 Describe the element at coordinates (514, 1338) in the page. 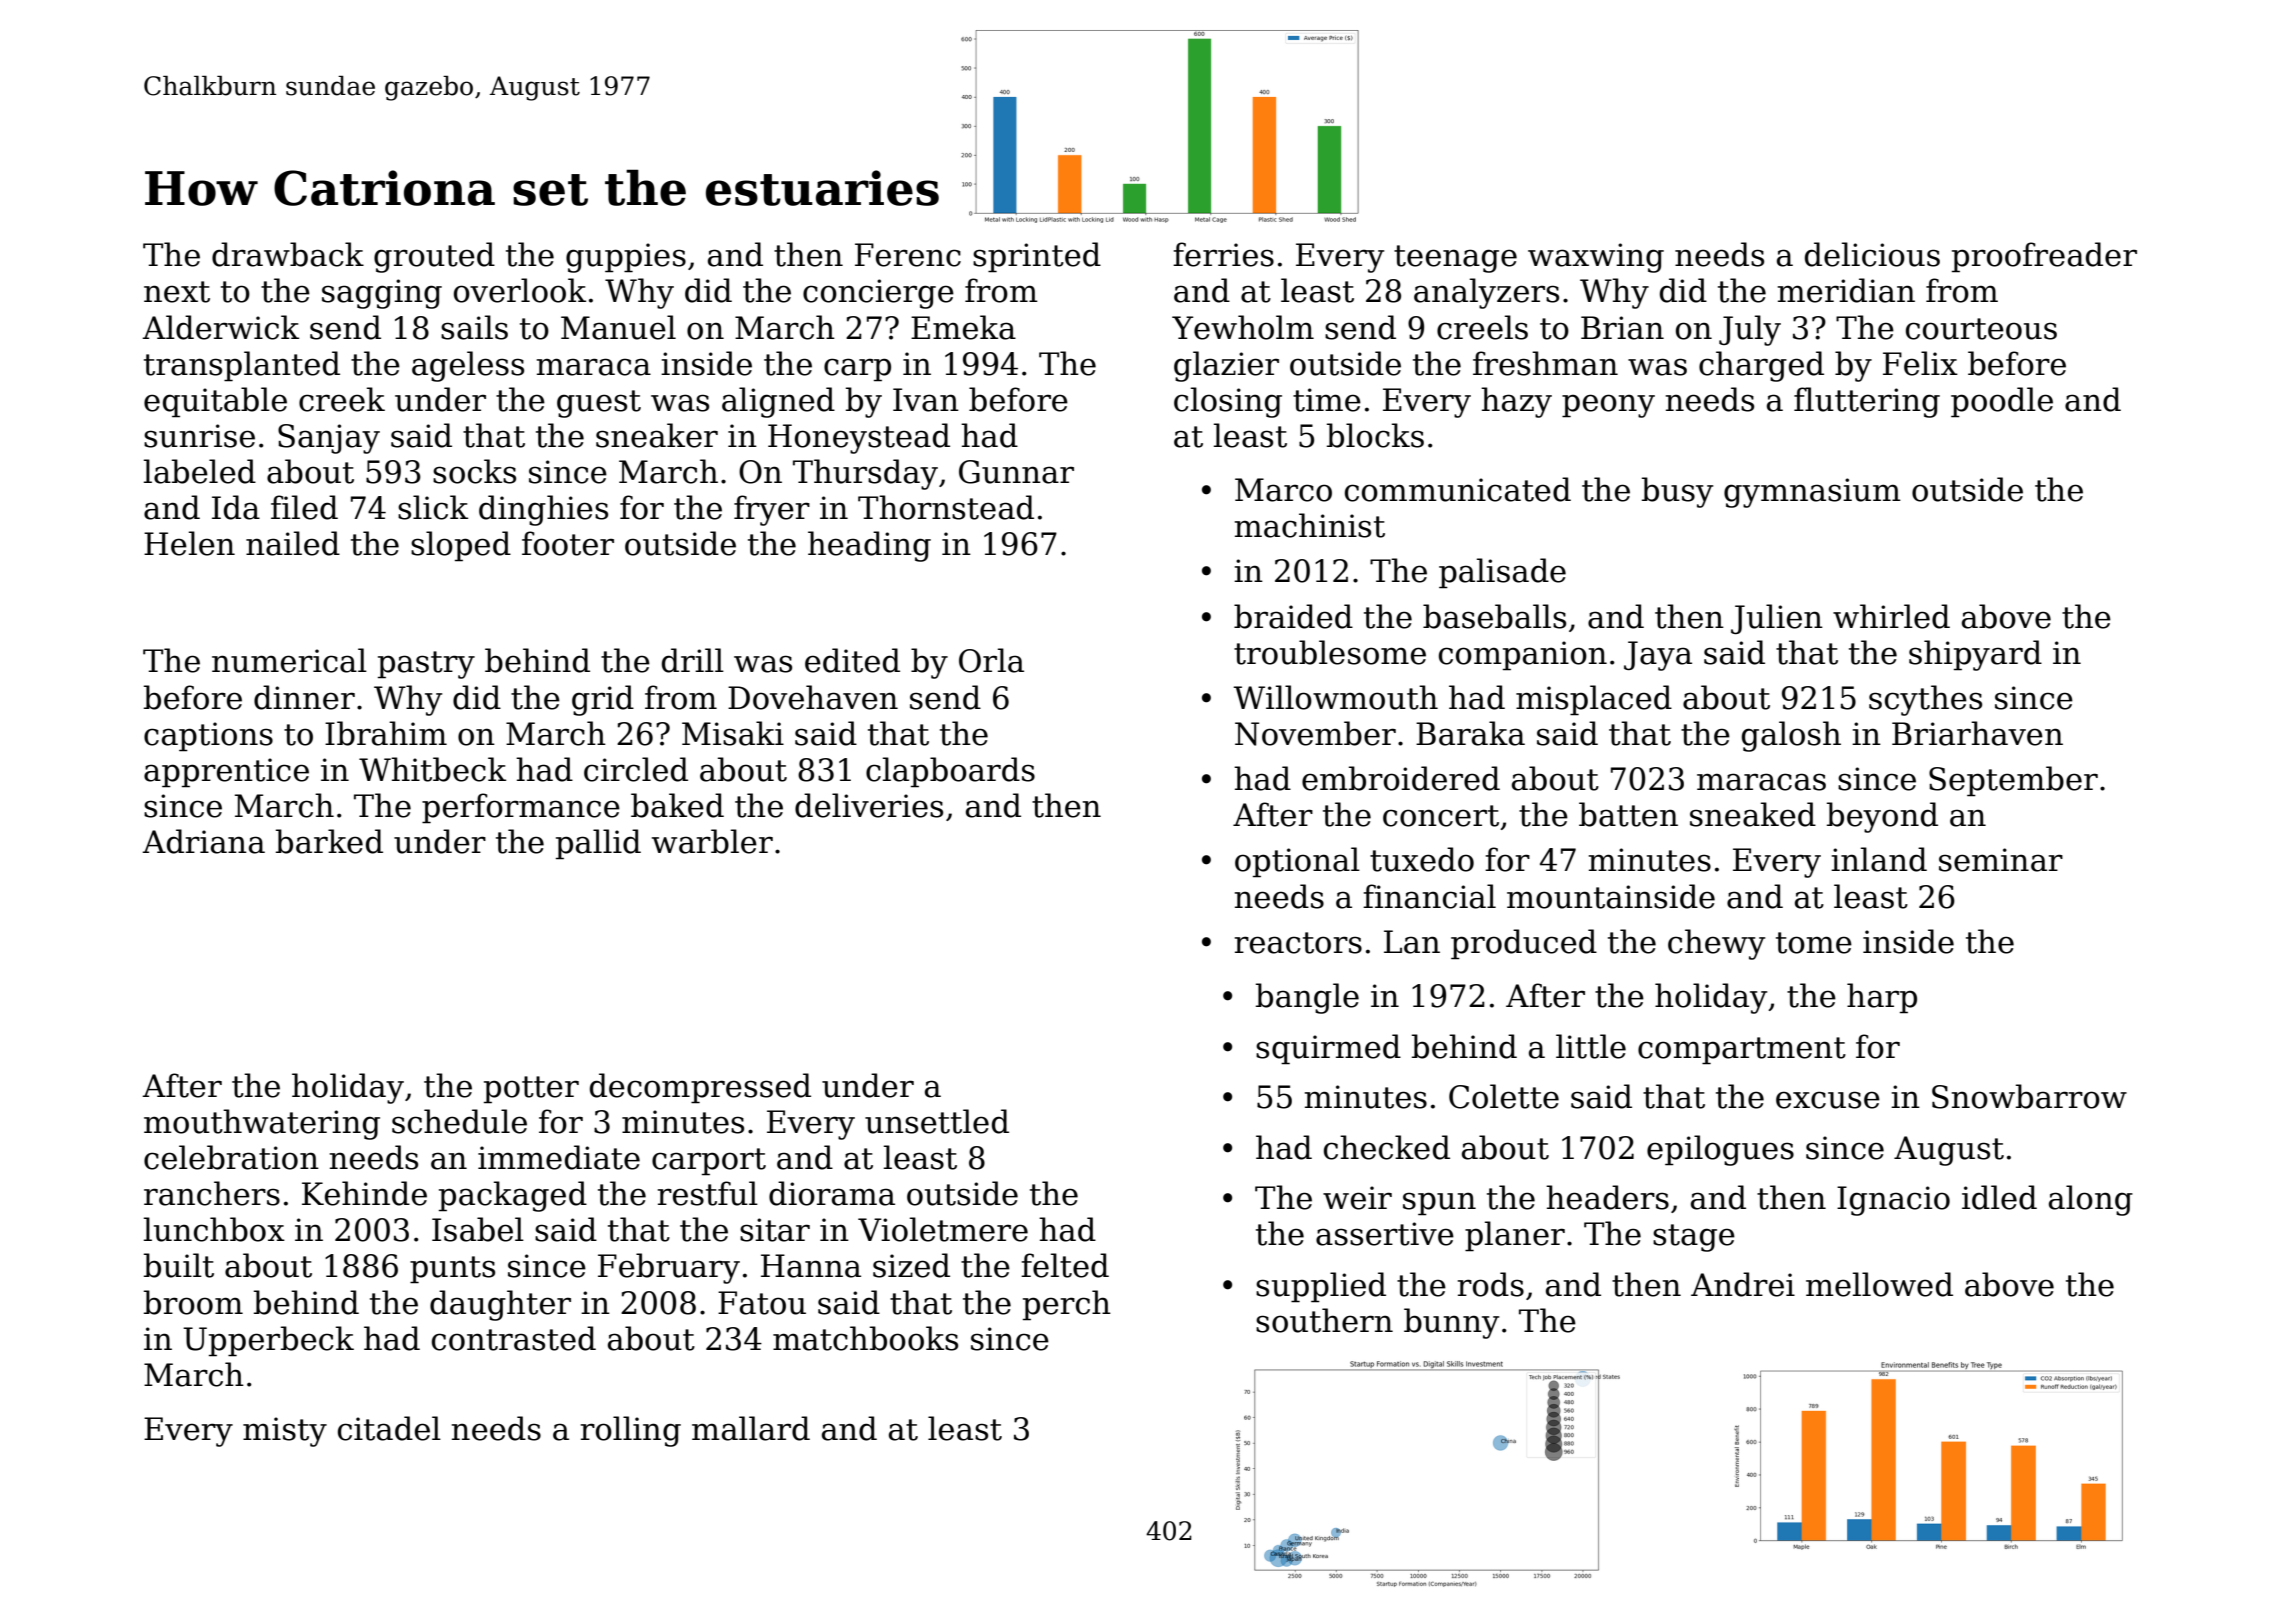

I see `contrasted` at that location.
